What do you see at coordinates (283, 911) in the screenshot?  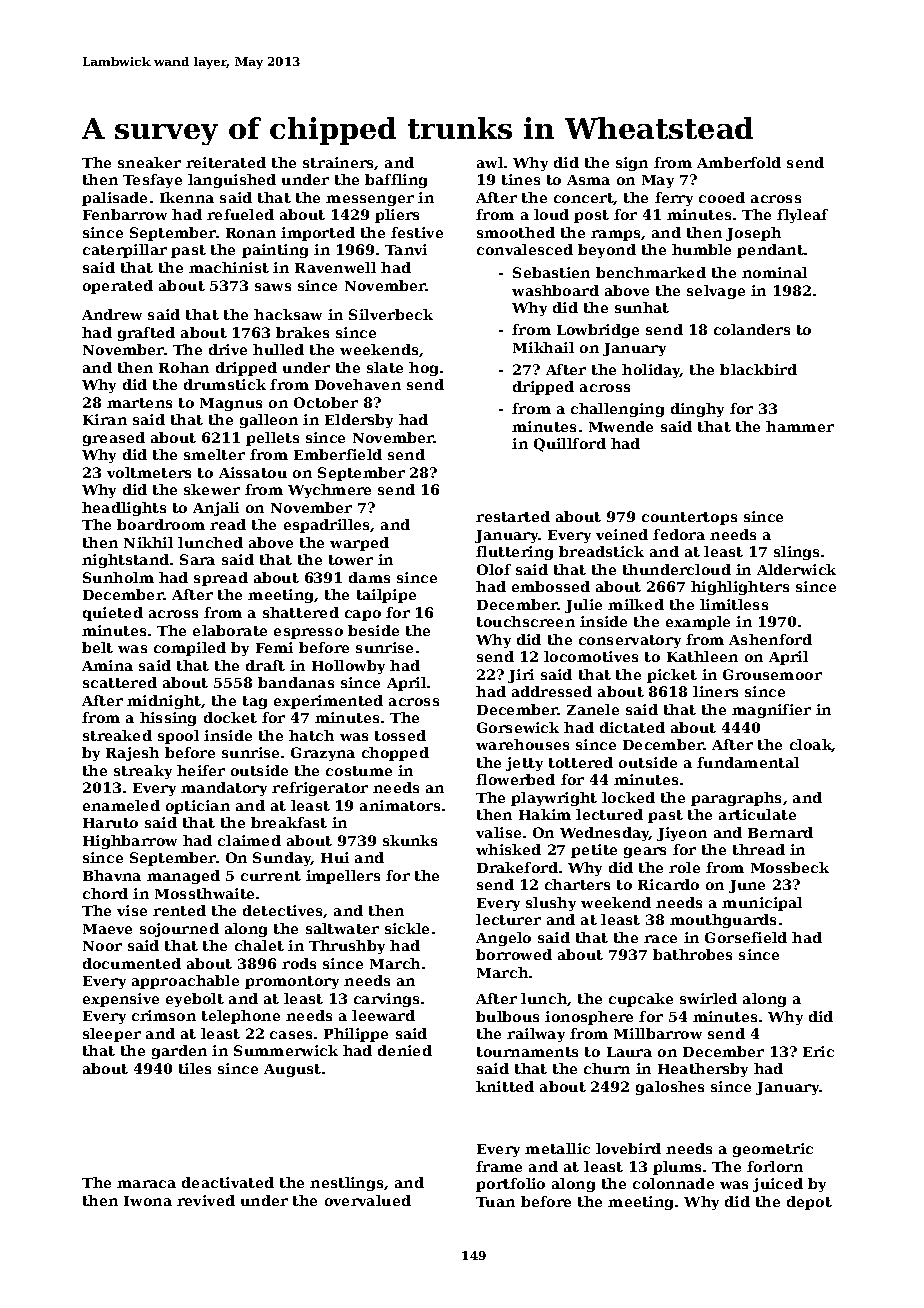 I see `detectives` at bounding box center [283, 911].
